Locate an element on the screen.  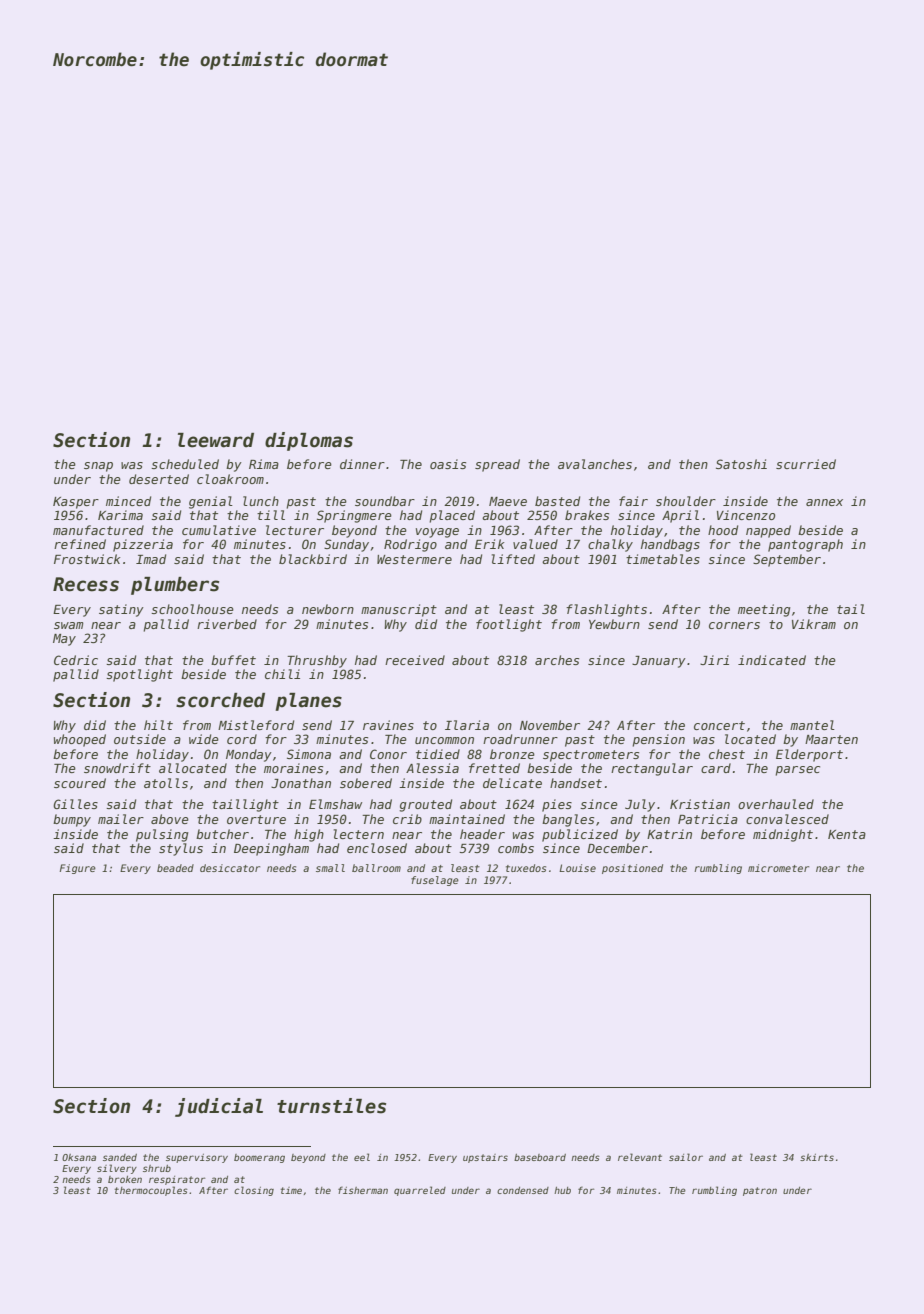
condensed is located at coordinates (523, 1190).
